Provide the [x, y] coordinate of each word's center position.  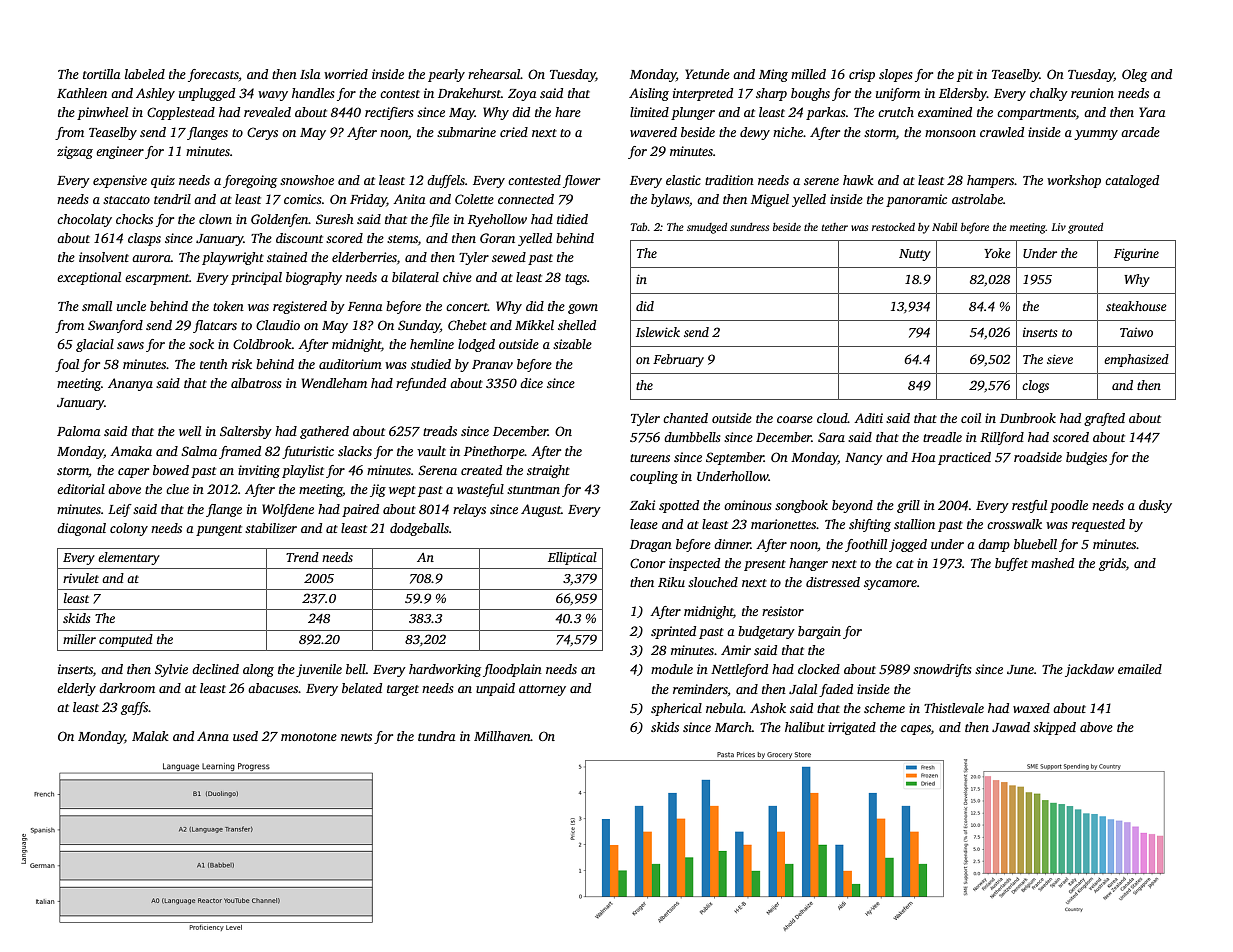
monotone [309, 737]
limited [649, 112]
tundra [436, 736]
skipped [1054, 728]
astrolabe [977, 199]
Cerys [262, 133]
